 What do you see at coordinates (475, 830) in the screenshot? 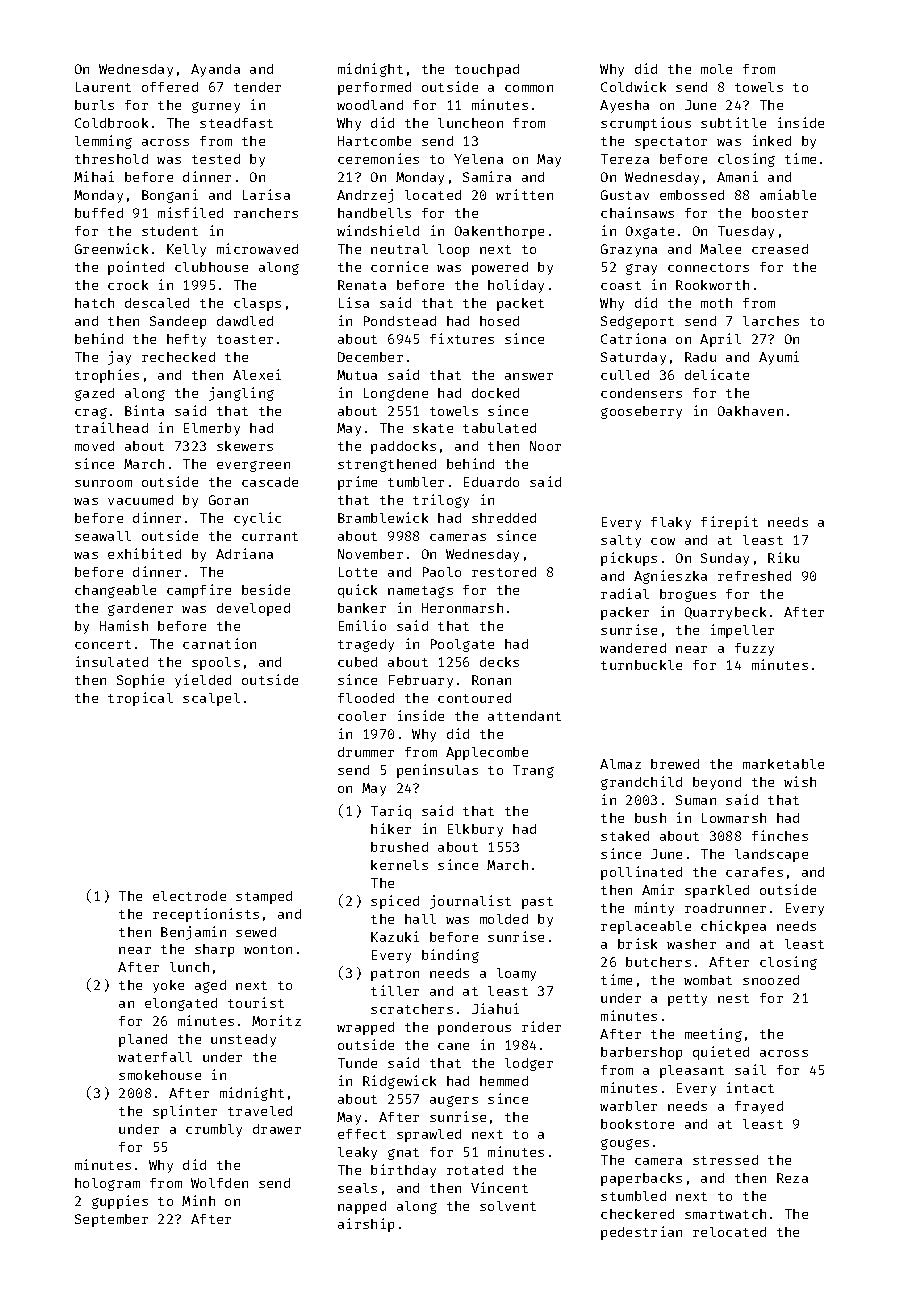
I see `Elkbury` at bounding box center [475, 830].
